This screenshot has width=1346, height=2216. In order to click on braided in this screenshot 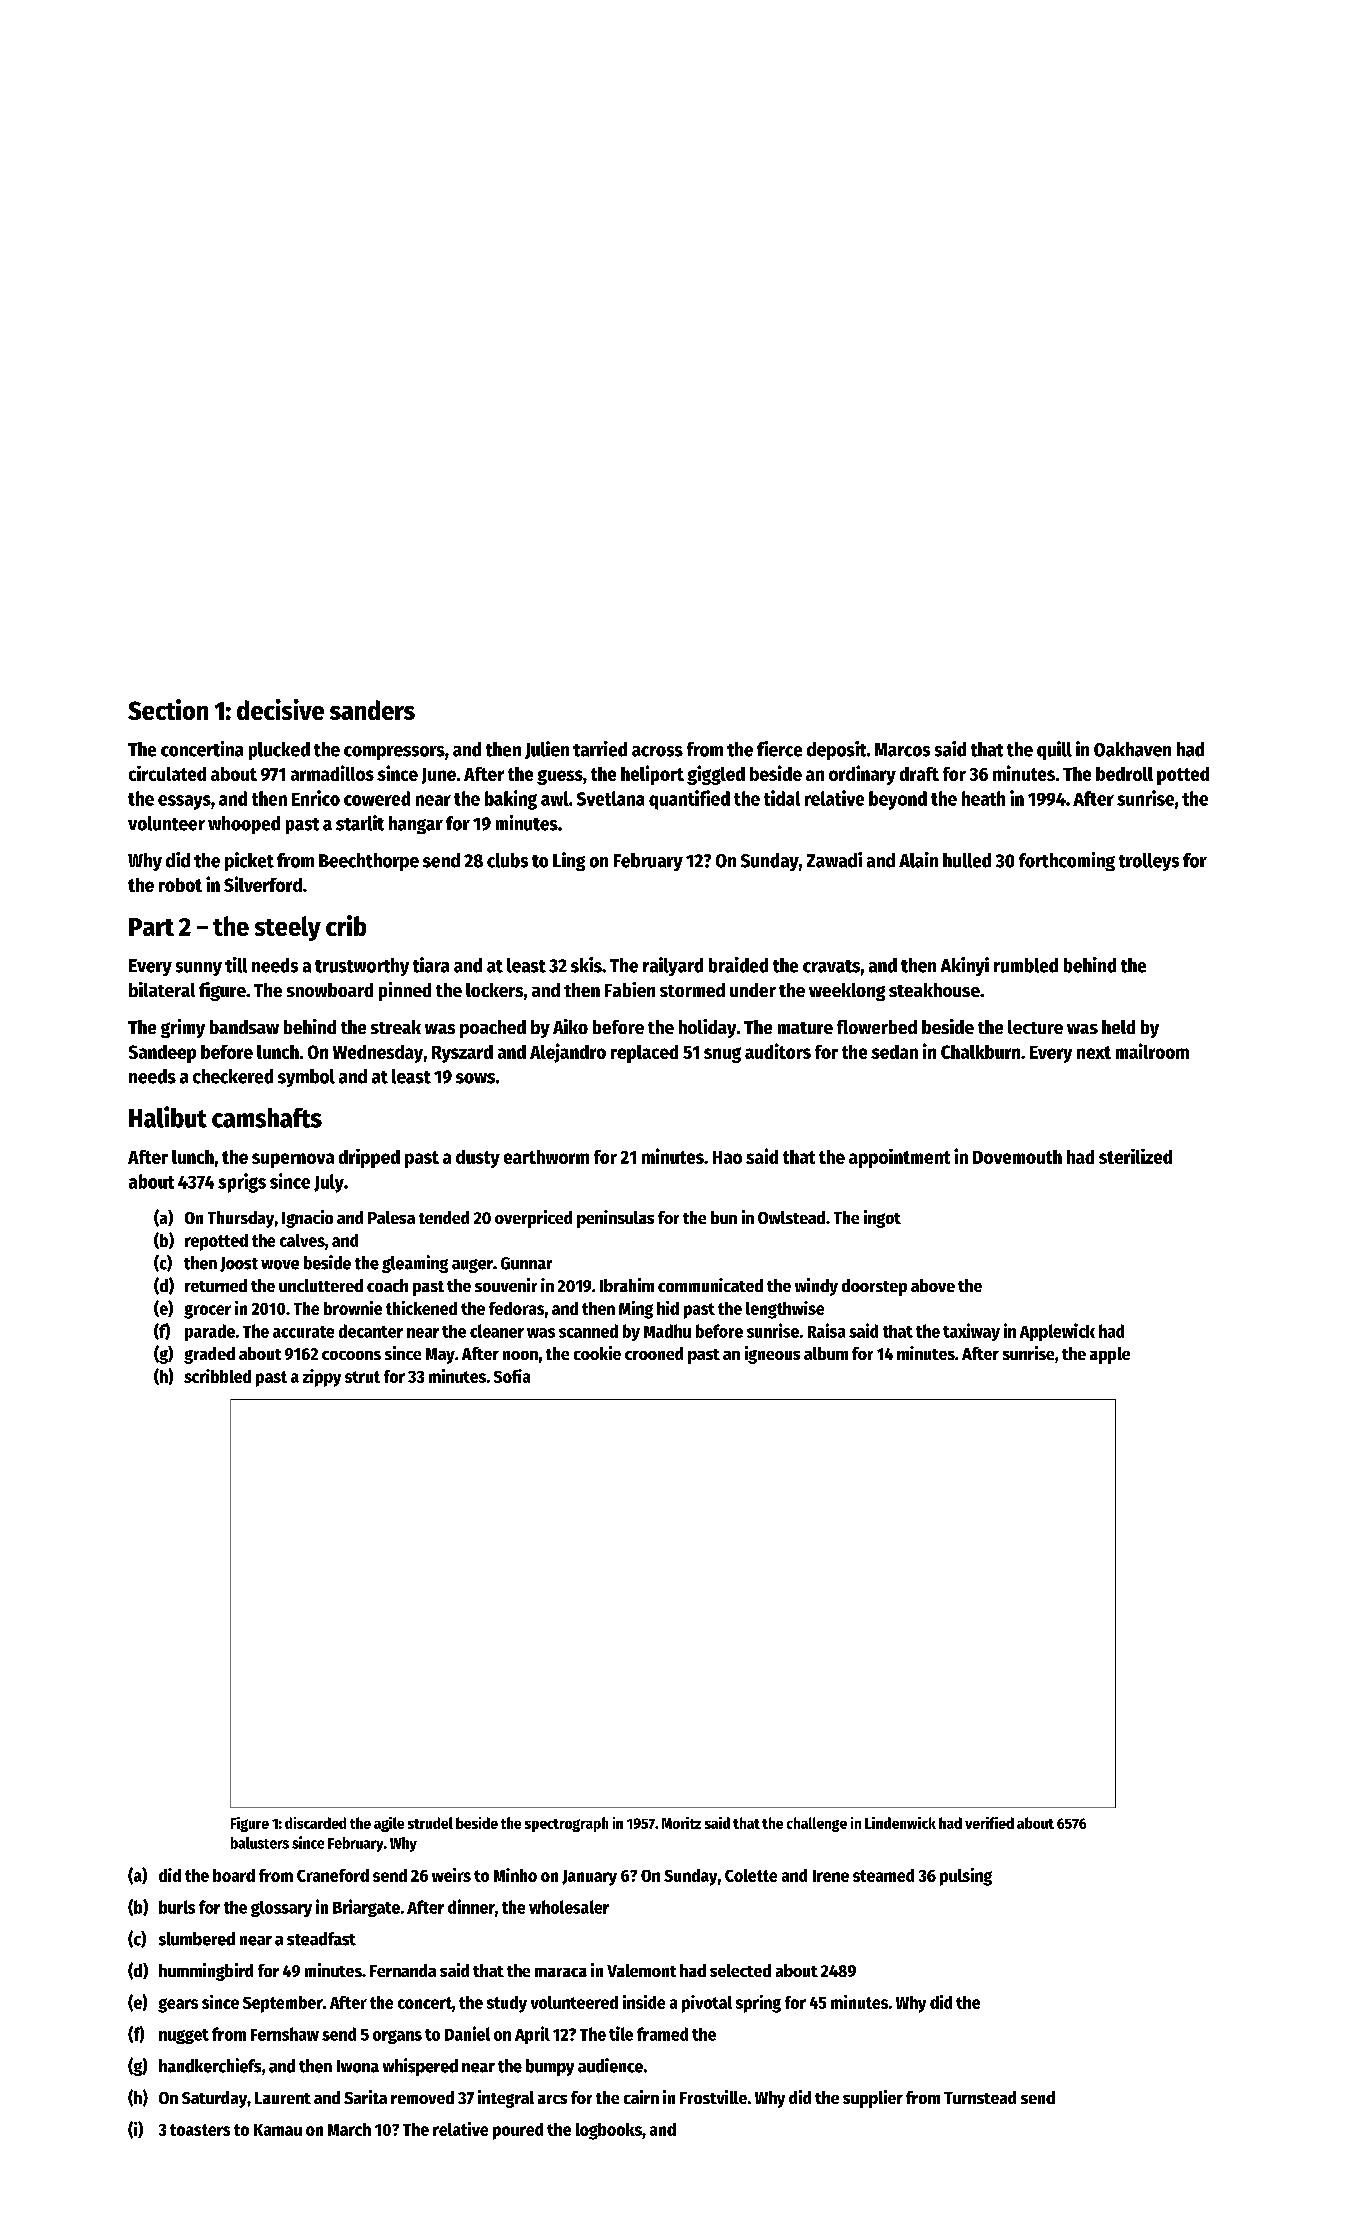, I will do `click(738, 965)`.
